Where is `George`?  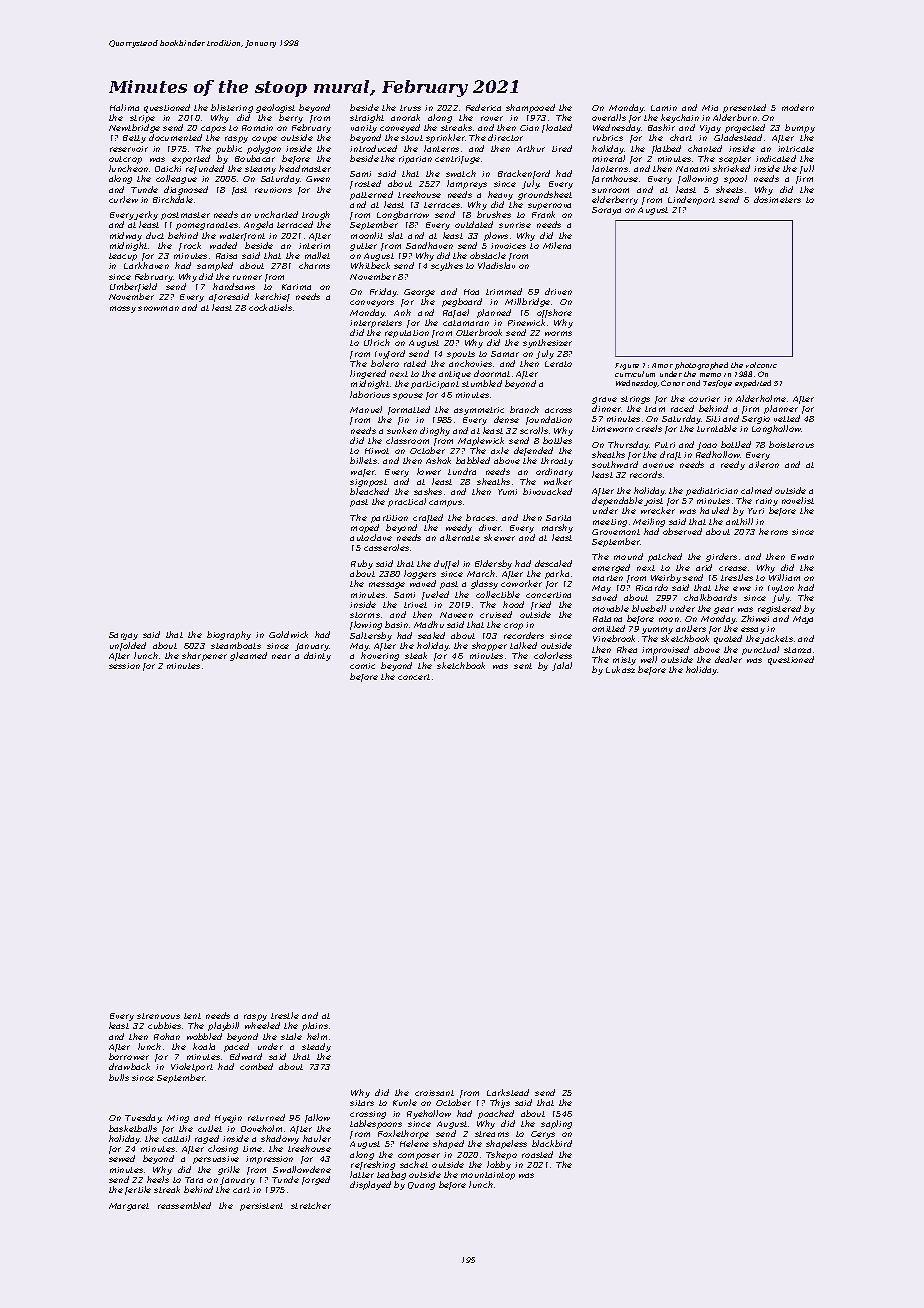
George is located at coordinates (419, 293).
